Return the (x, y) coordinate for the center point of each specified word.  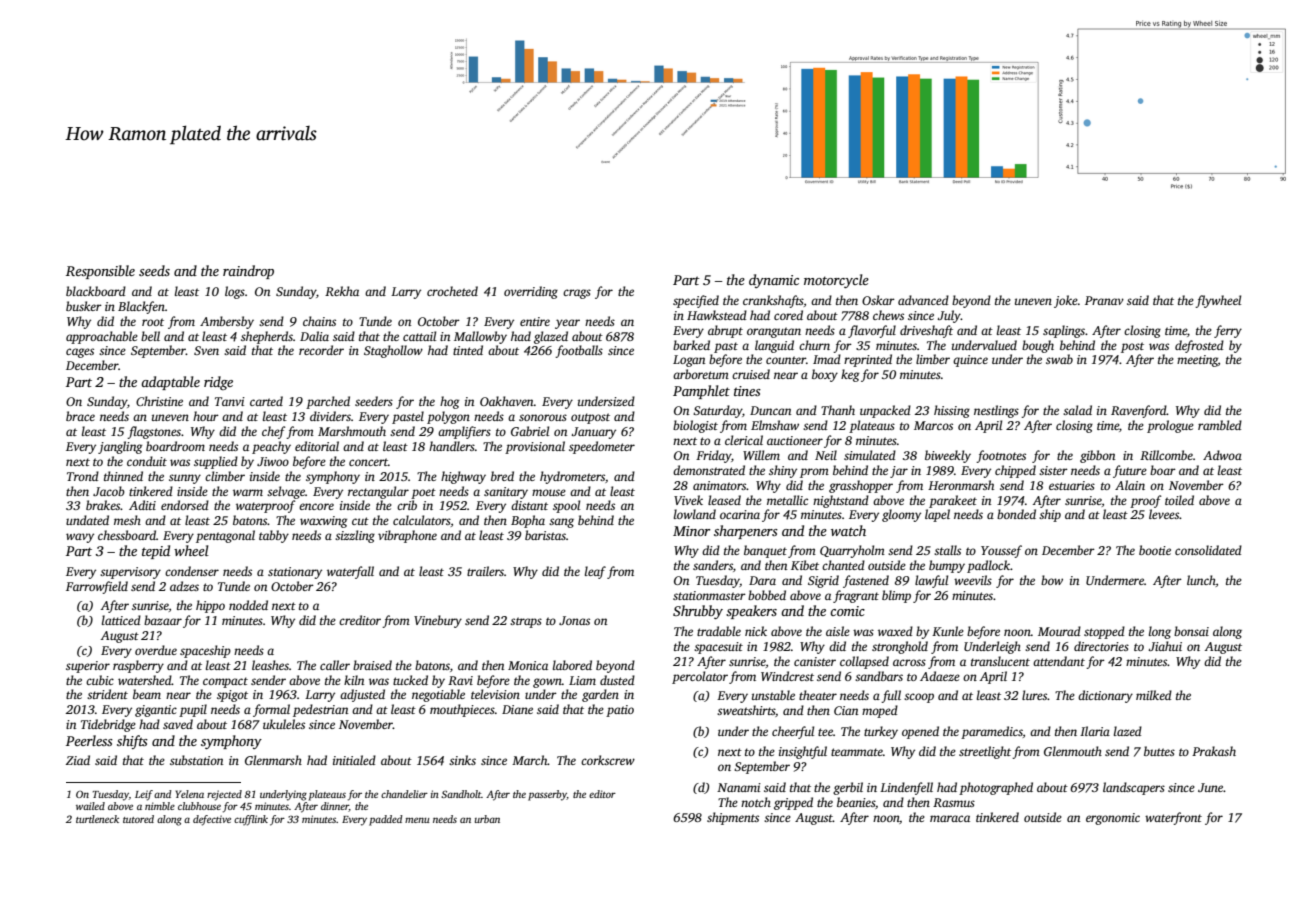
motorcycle (836, 281)
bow (1052, 580)
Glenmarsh (273, 760)
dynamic (774, 281)
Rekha (342, 291)
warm (248, 492)
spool (566, 506)
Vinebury (438, 621)
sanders (713, 565)
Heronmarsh (961, 485)
